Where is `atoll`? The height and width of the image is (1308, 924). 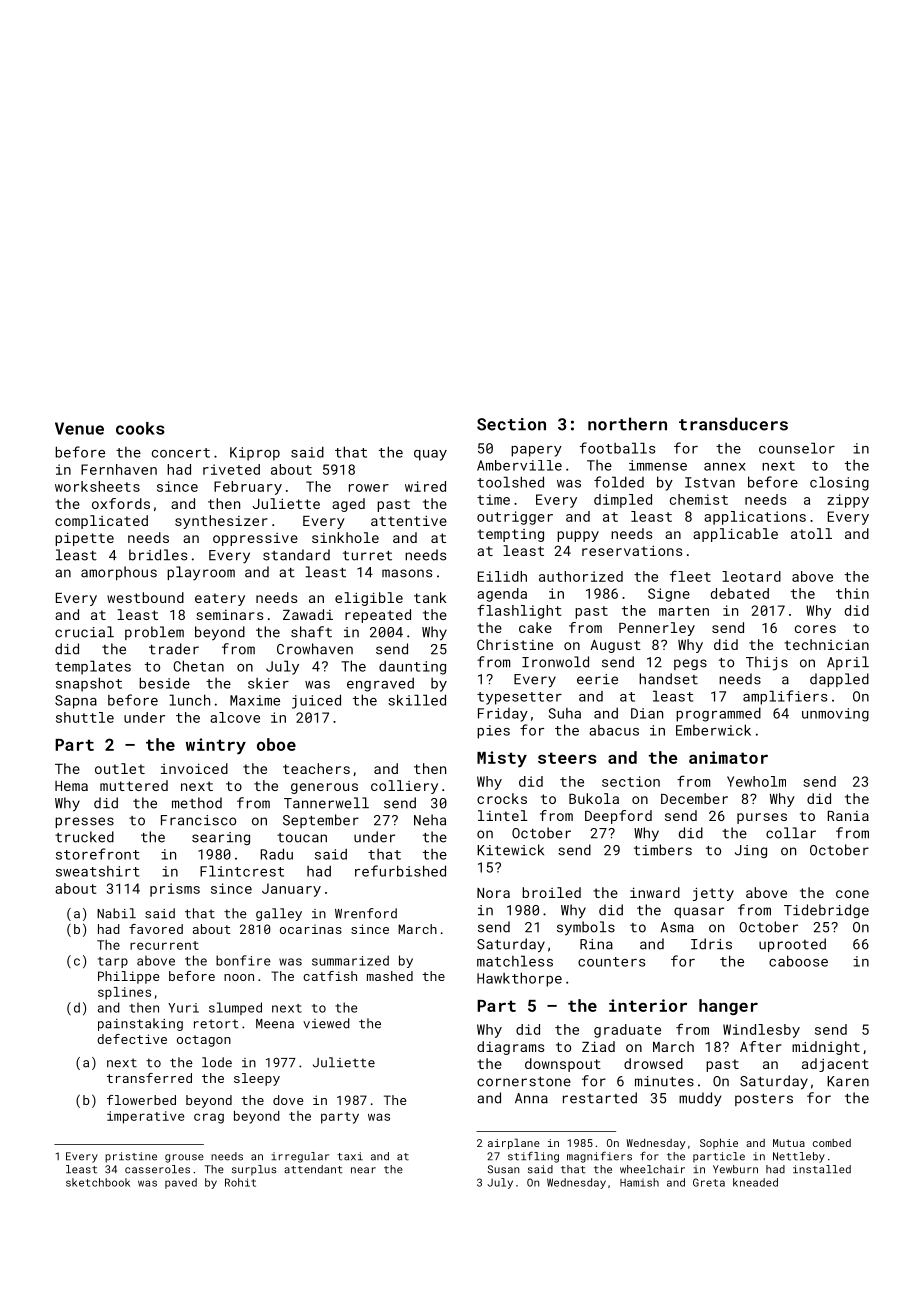 atoll is located at coordinates (811, 533).
